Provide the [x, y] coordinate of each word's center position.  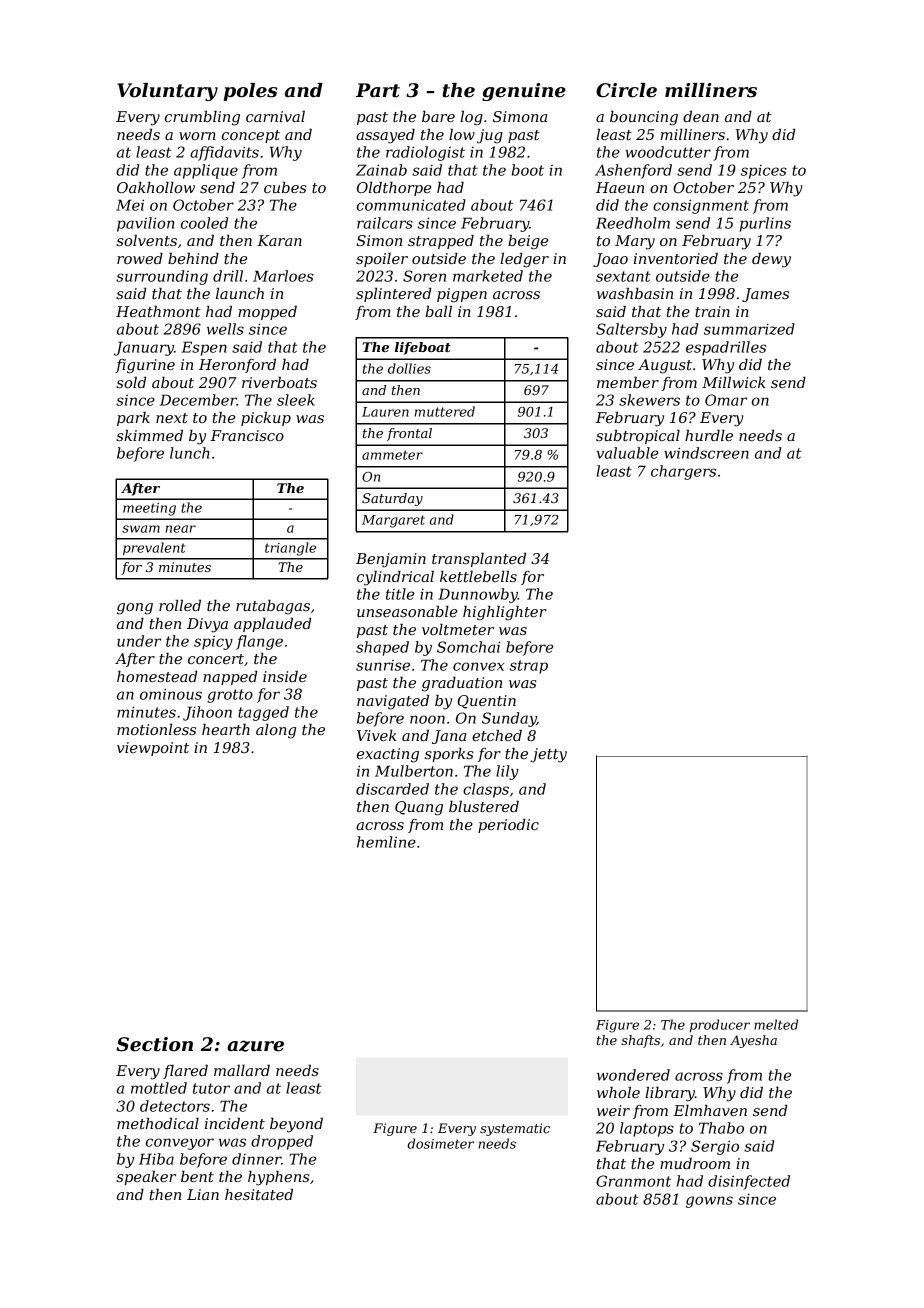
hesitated [259, 1194]
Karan [279, 240]
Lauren [385, 412]
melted [776, 1024]
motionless [156, 729]
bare [438, 116]
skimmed [149, 435]
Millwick [734, 382]
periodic [508, 826]
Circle [626, 90]
